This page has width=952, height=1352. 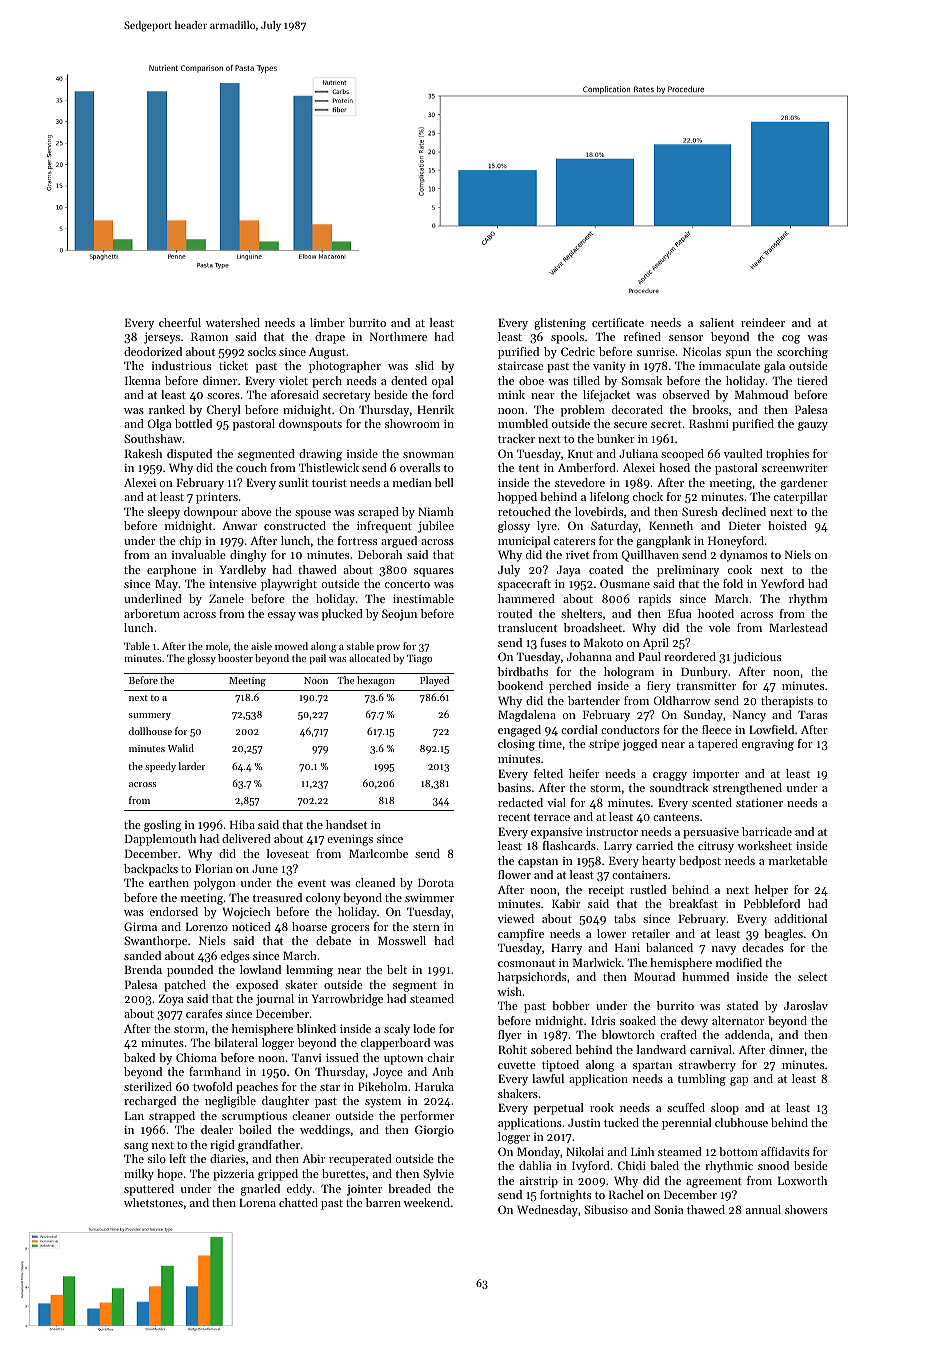 What do you see at coordinates (151, 870) in the page?
I see `backpacks` at bounding box center [151, 870].
